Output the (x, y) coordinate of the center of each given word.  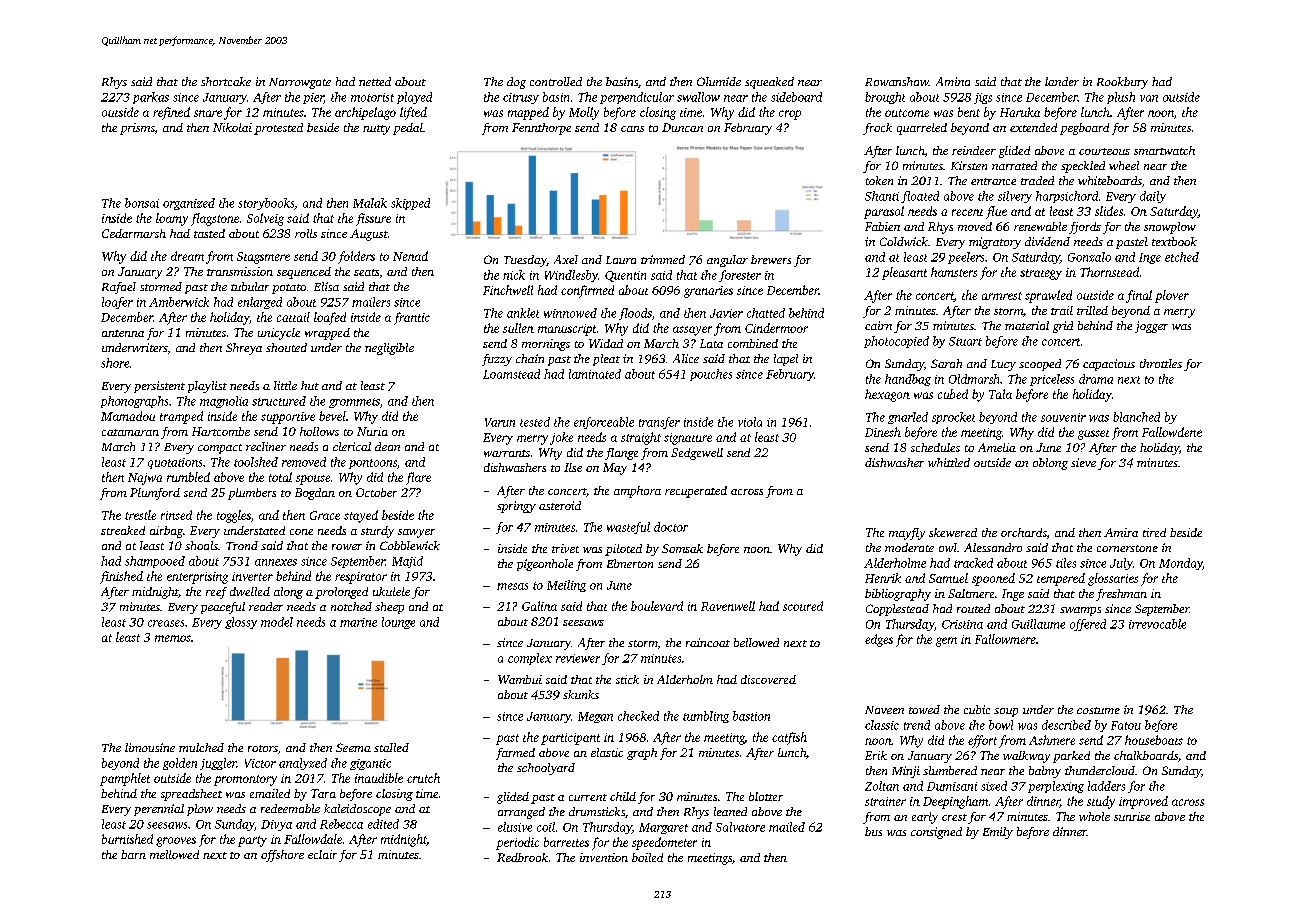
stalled (391, 747)
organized (189, 204)
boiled (647, 857)
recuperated (696, 492)
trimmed (663, 259)
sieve (1083, 462)
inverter (252, 576)
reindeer (974, 150)
